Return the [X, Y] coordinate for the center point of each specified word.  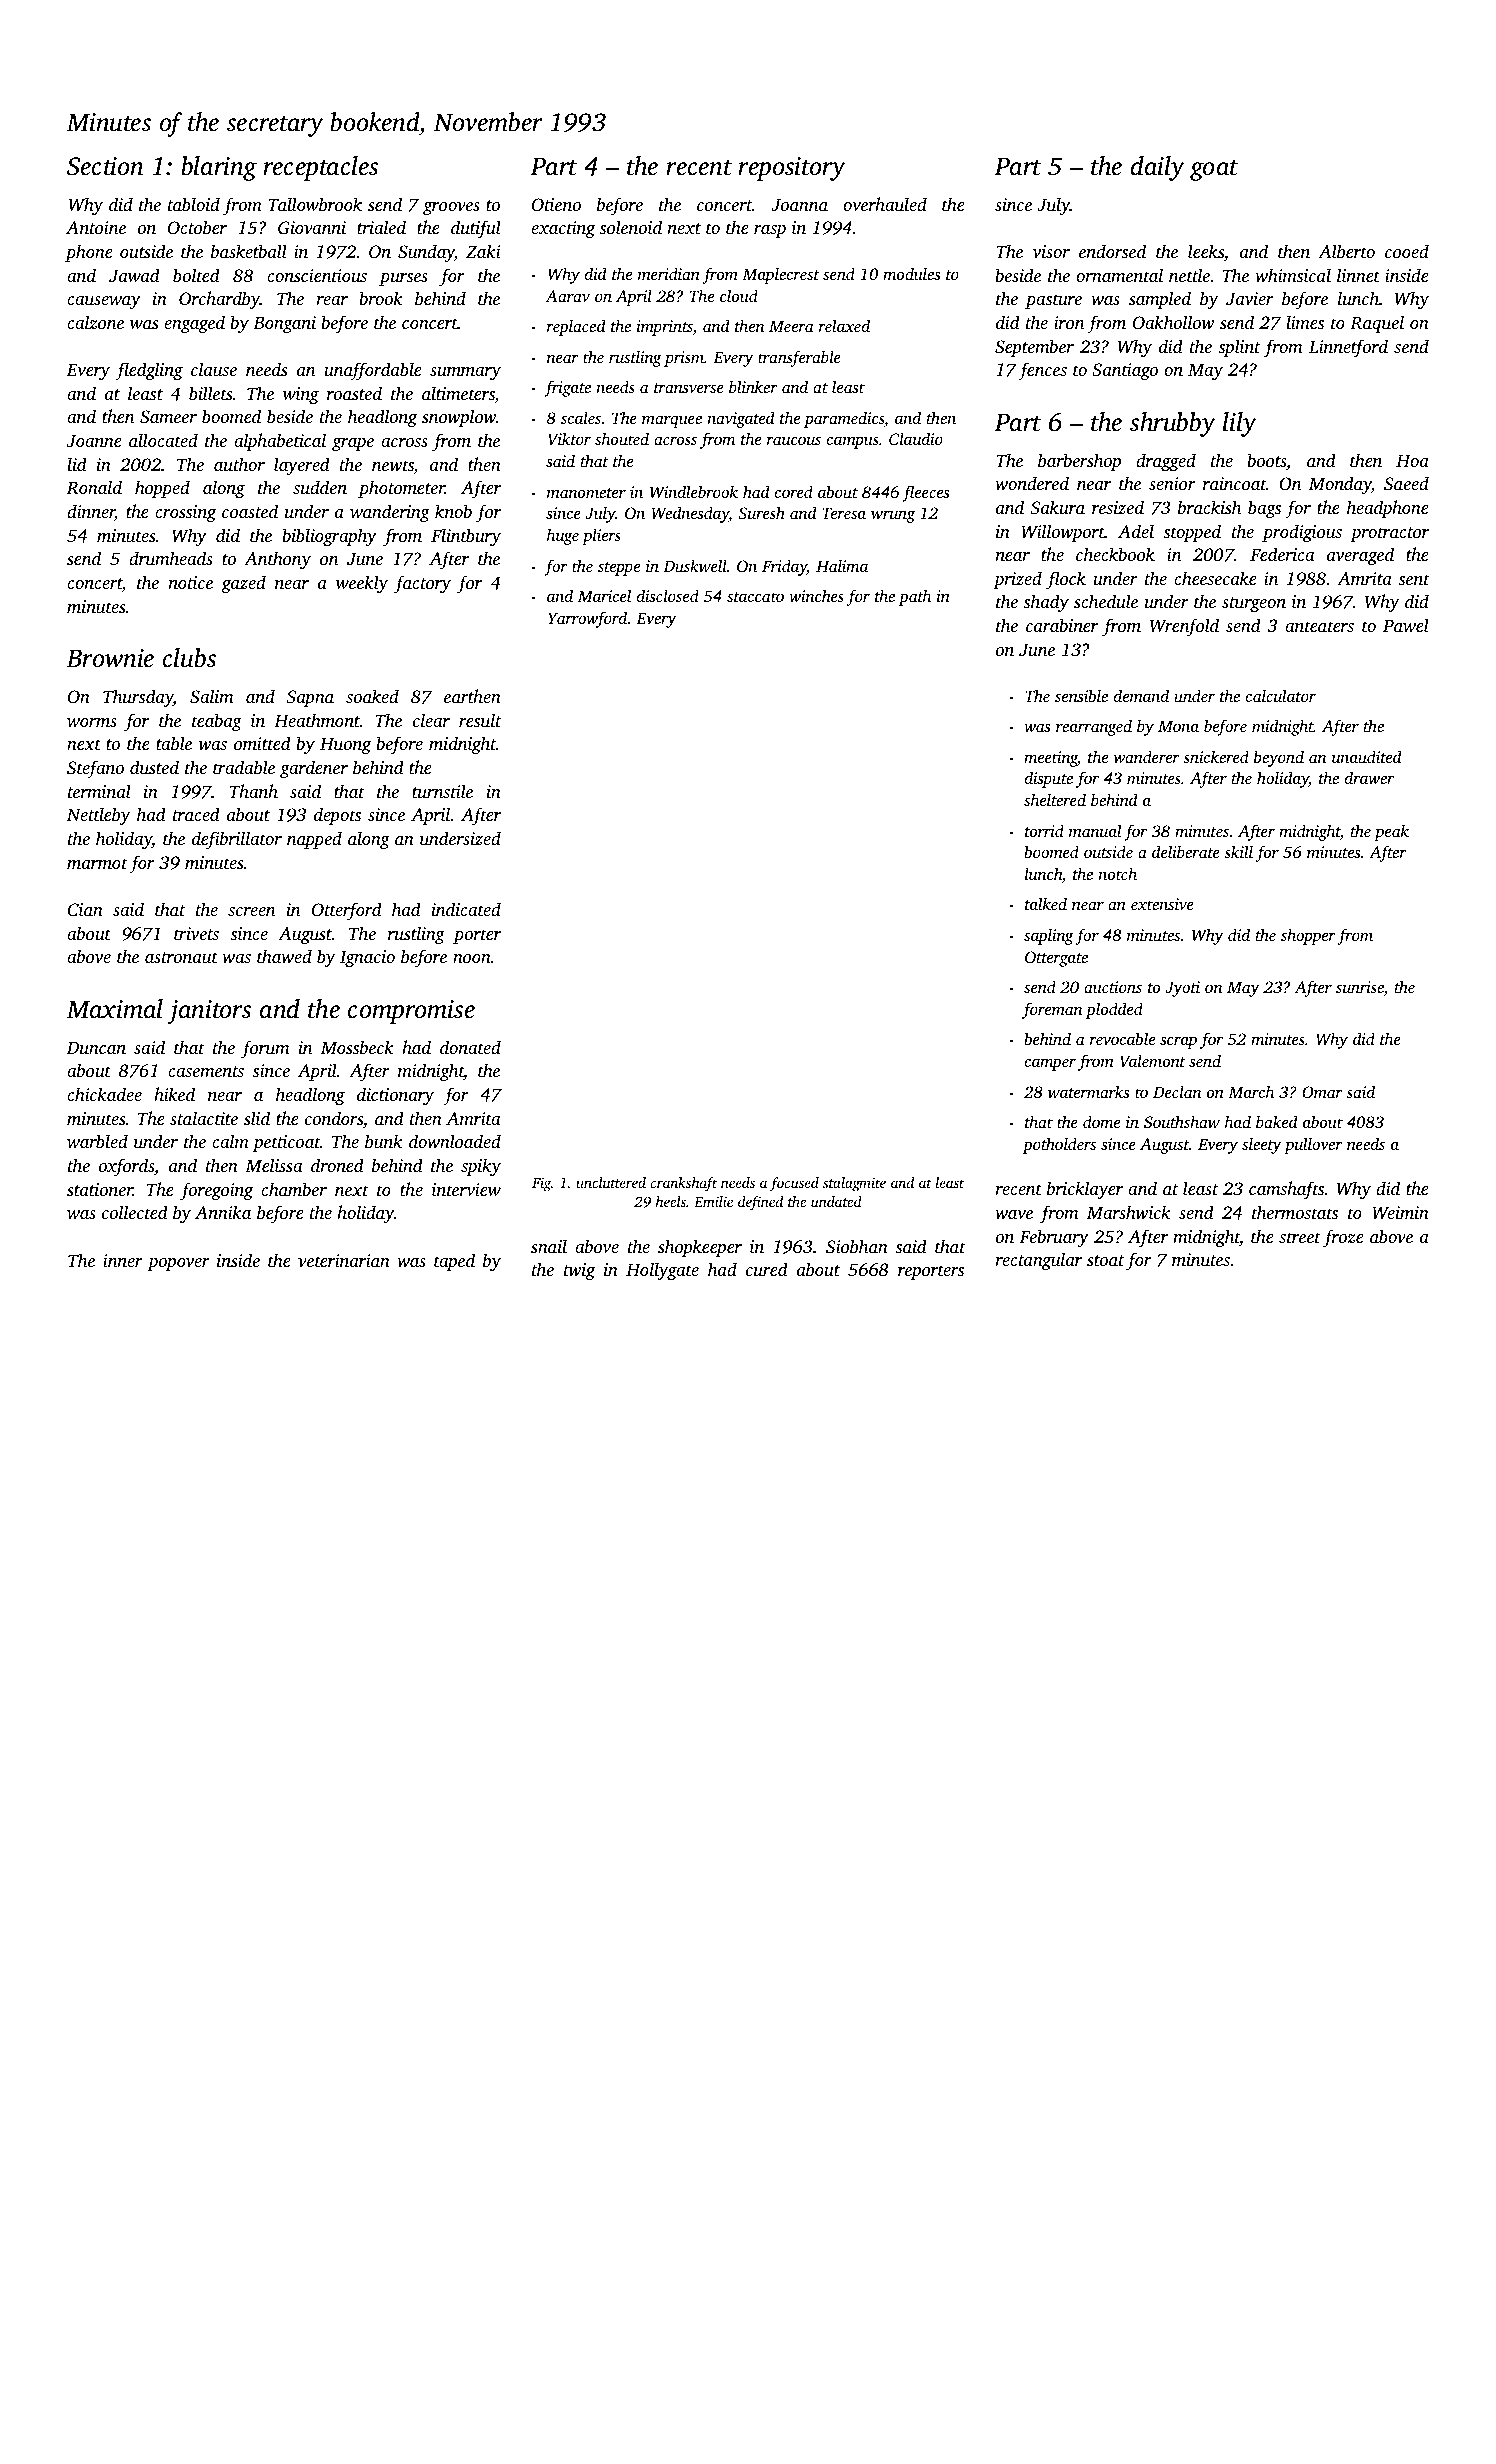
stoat [1105, 1260]
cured [767, 1269]
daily [1158, 168]
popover [178, 1264]
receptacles [320, 168]
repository [792, 169]
